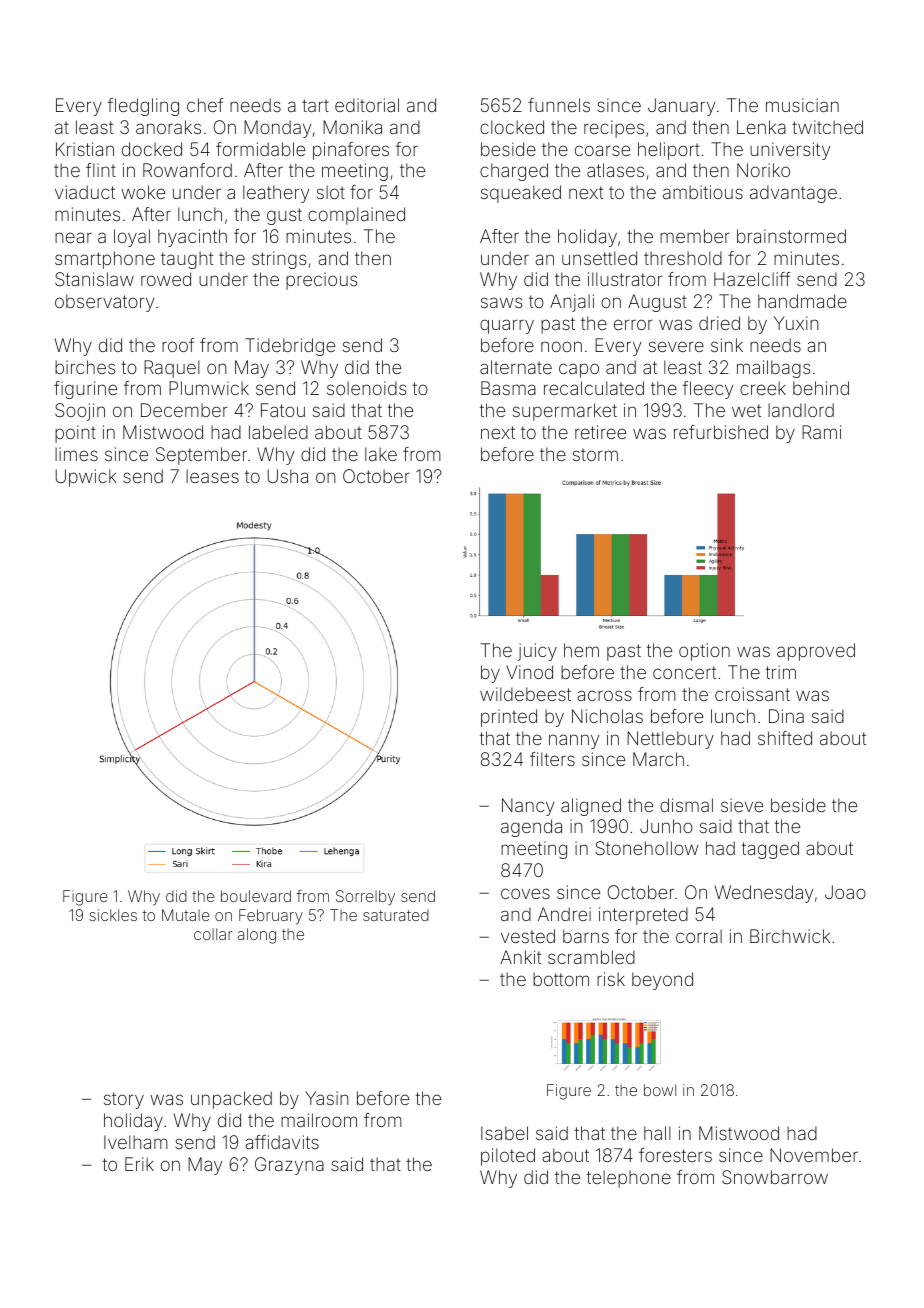 The width and height of the page is (924, 1308). I want to click on fledgling, so click(143, 107).
